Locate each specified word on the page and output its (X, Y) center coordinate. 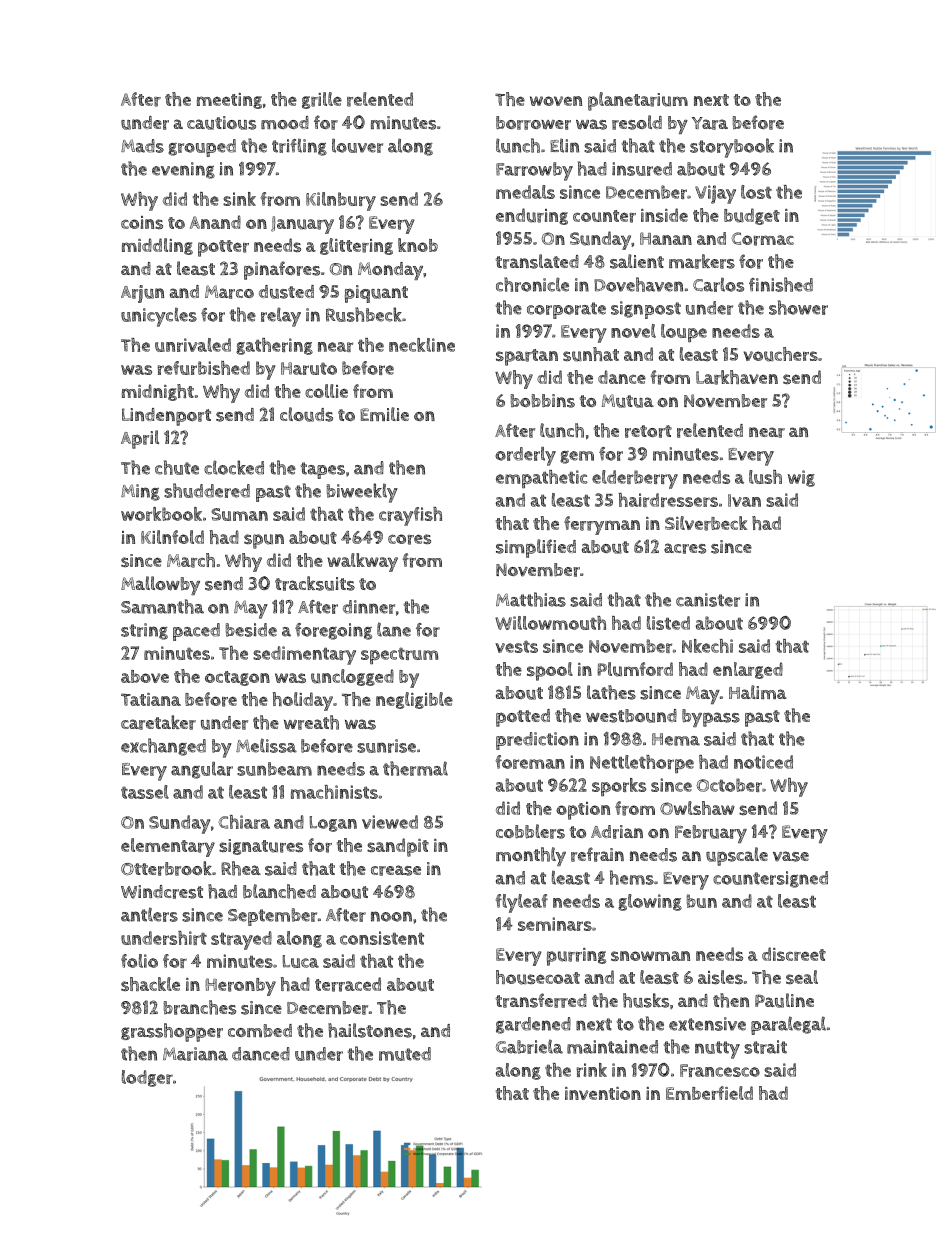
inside (664, 215)
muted (405, 1054)
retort (648, 431)
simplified (536, 548)
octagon (237, 678)
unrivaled (193, 345)
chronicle (532, 284)
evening (183, 170)
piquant (376, 294)
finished (781, 284)
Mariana (195, 1054)
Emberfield (709, 1093)
